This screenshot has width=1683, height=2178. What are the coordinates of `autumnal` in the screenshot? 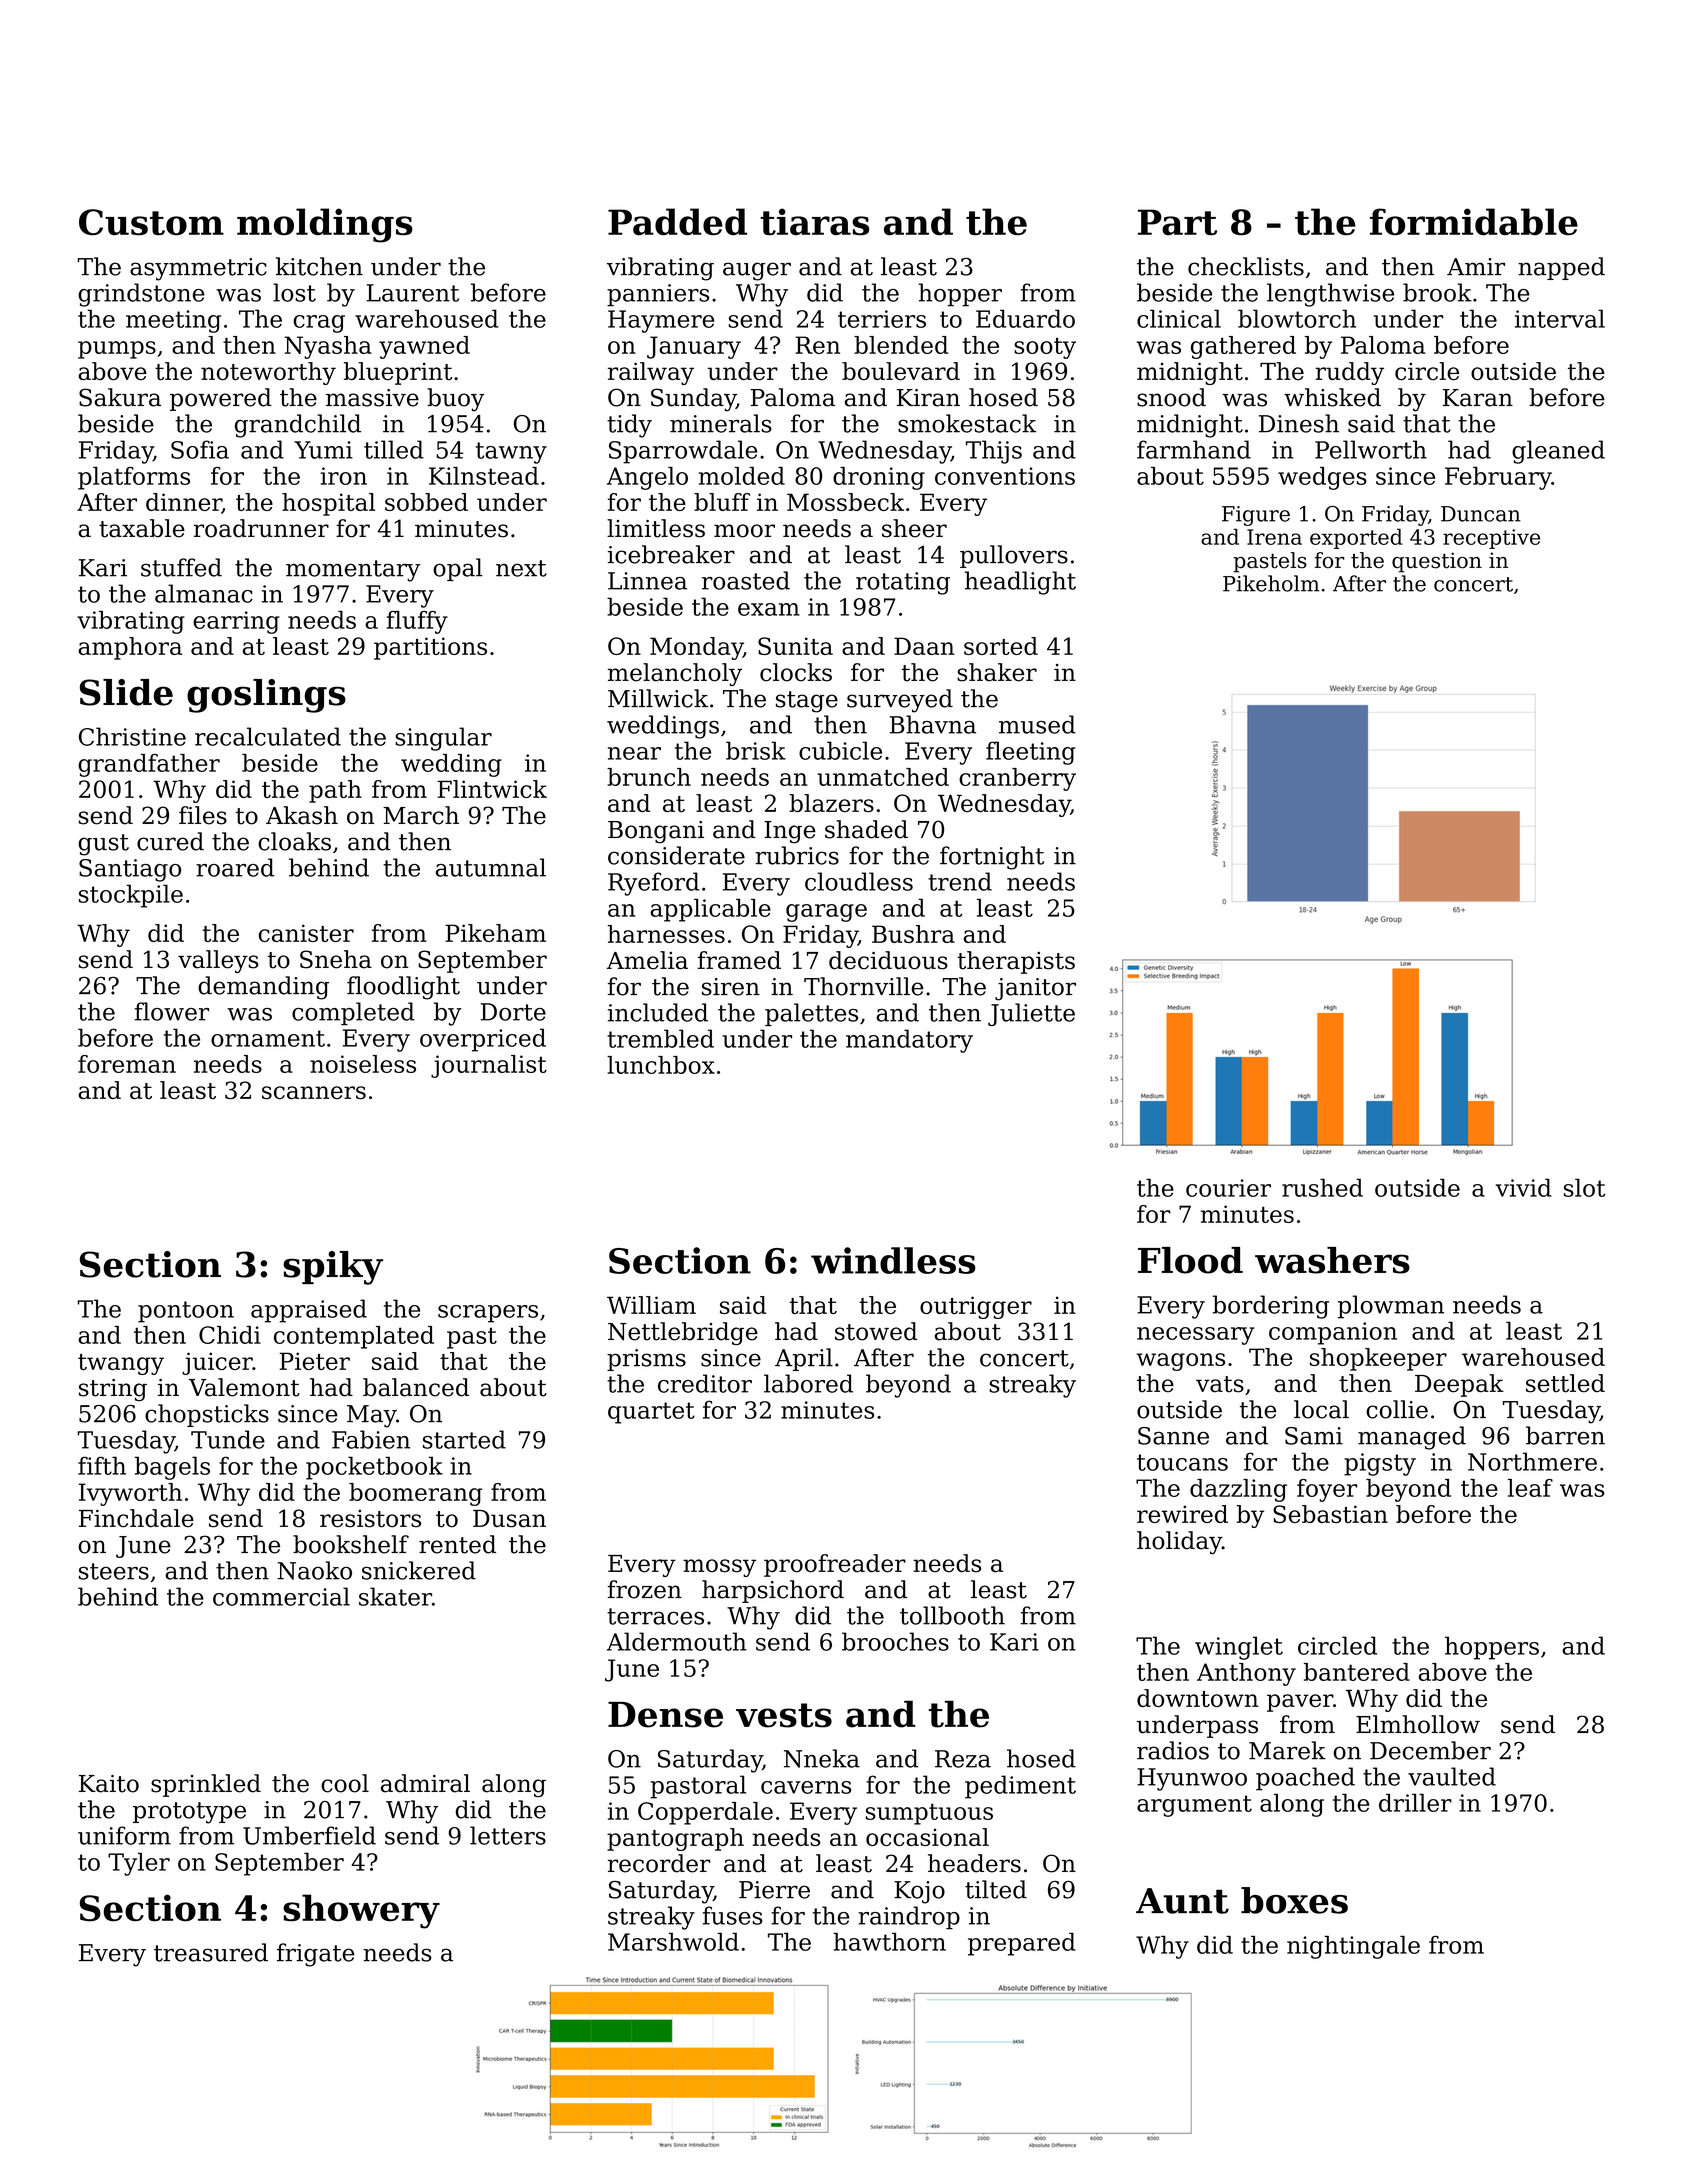 It's located at (491, 867).
